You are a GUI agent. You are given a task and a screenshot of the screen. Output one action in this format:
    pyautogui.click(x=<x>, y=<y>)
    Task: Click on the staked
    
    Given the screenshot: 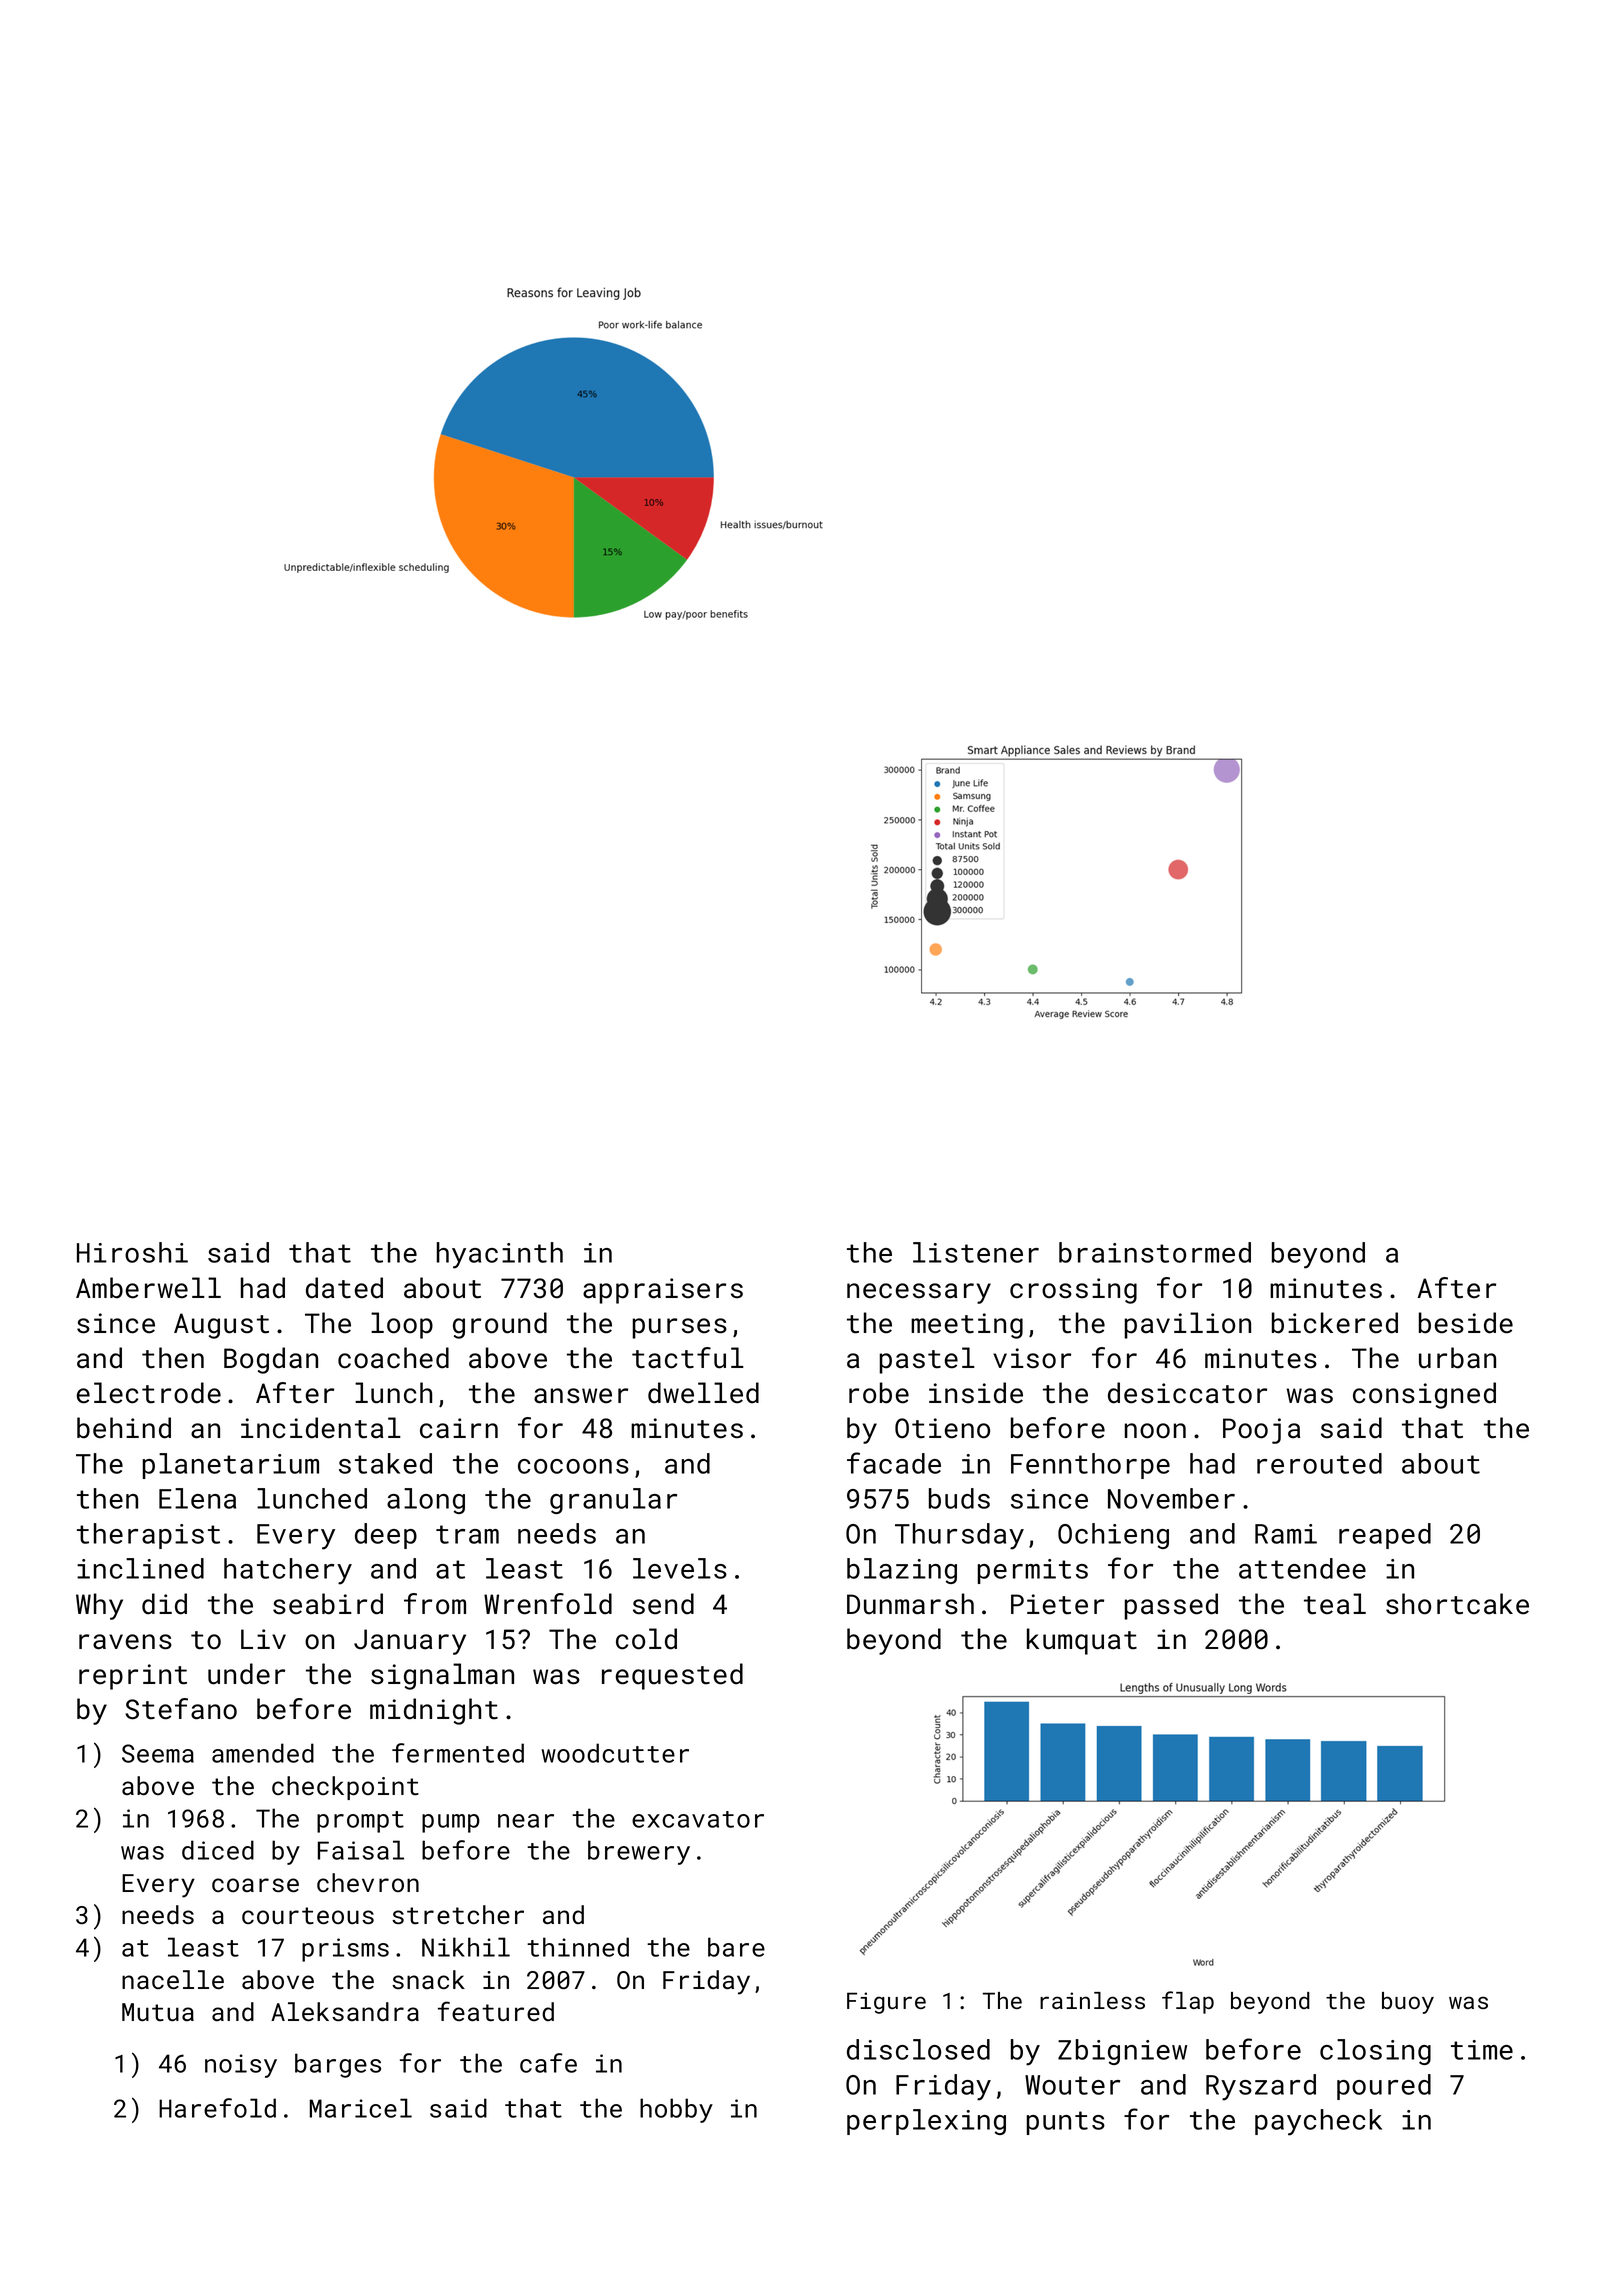 What is the action you would take?
    pyautogui.click(x=385, y=1463)
